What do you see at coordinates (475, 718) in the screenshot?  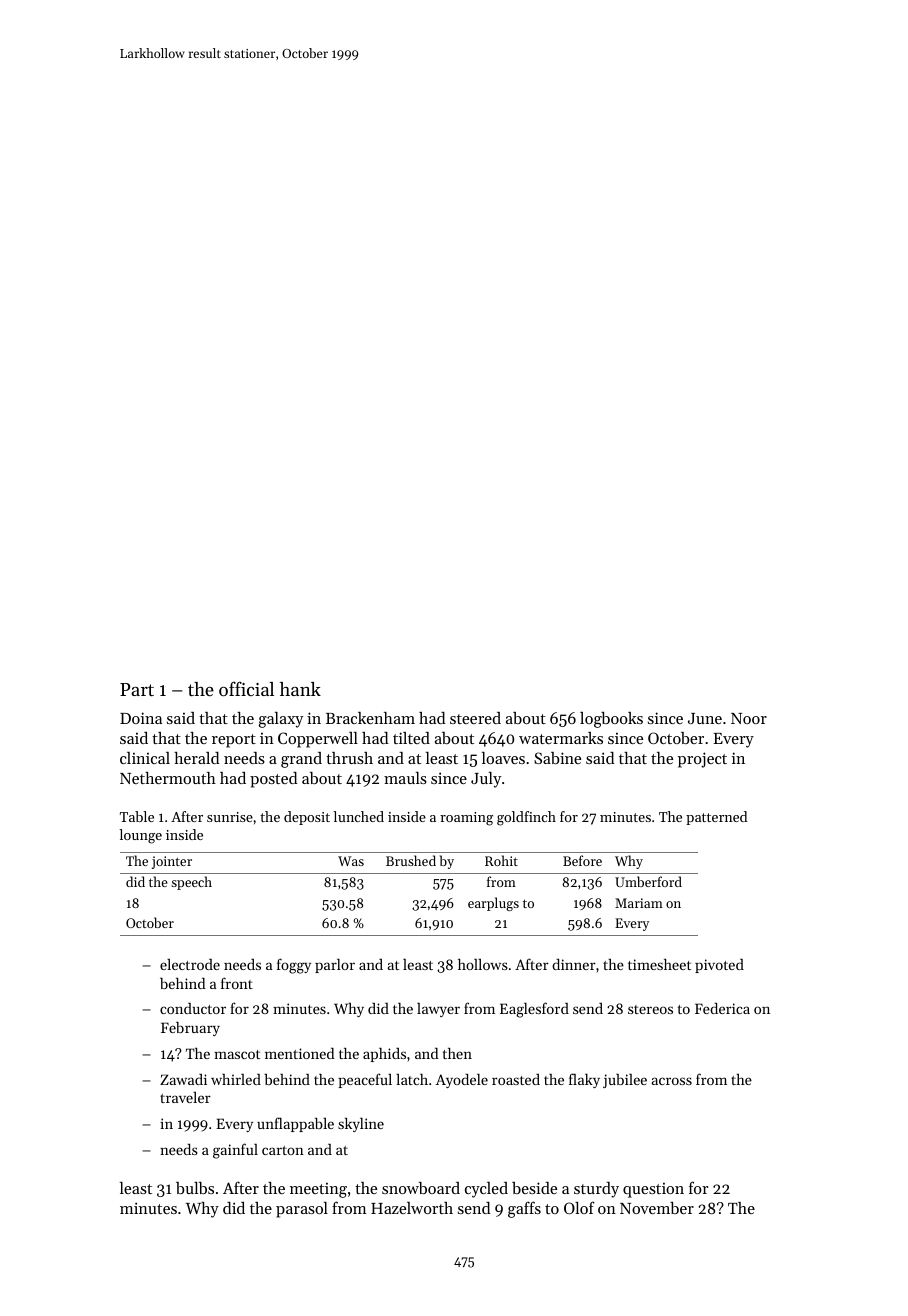 I see `steered` at bounding box center [475, 718].
